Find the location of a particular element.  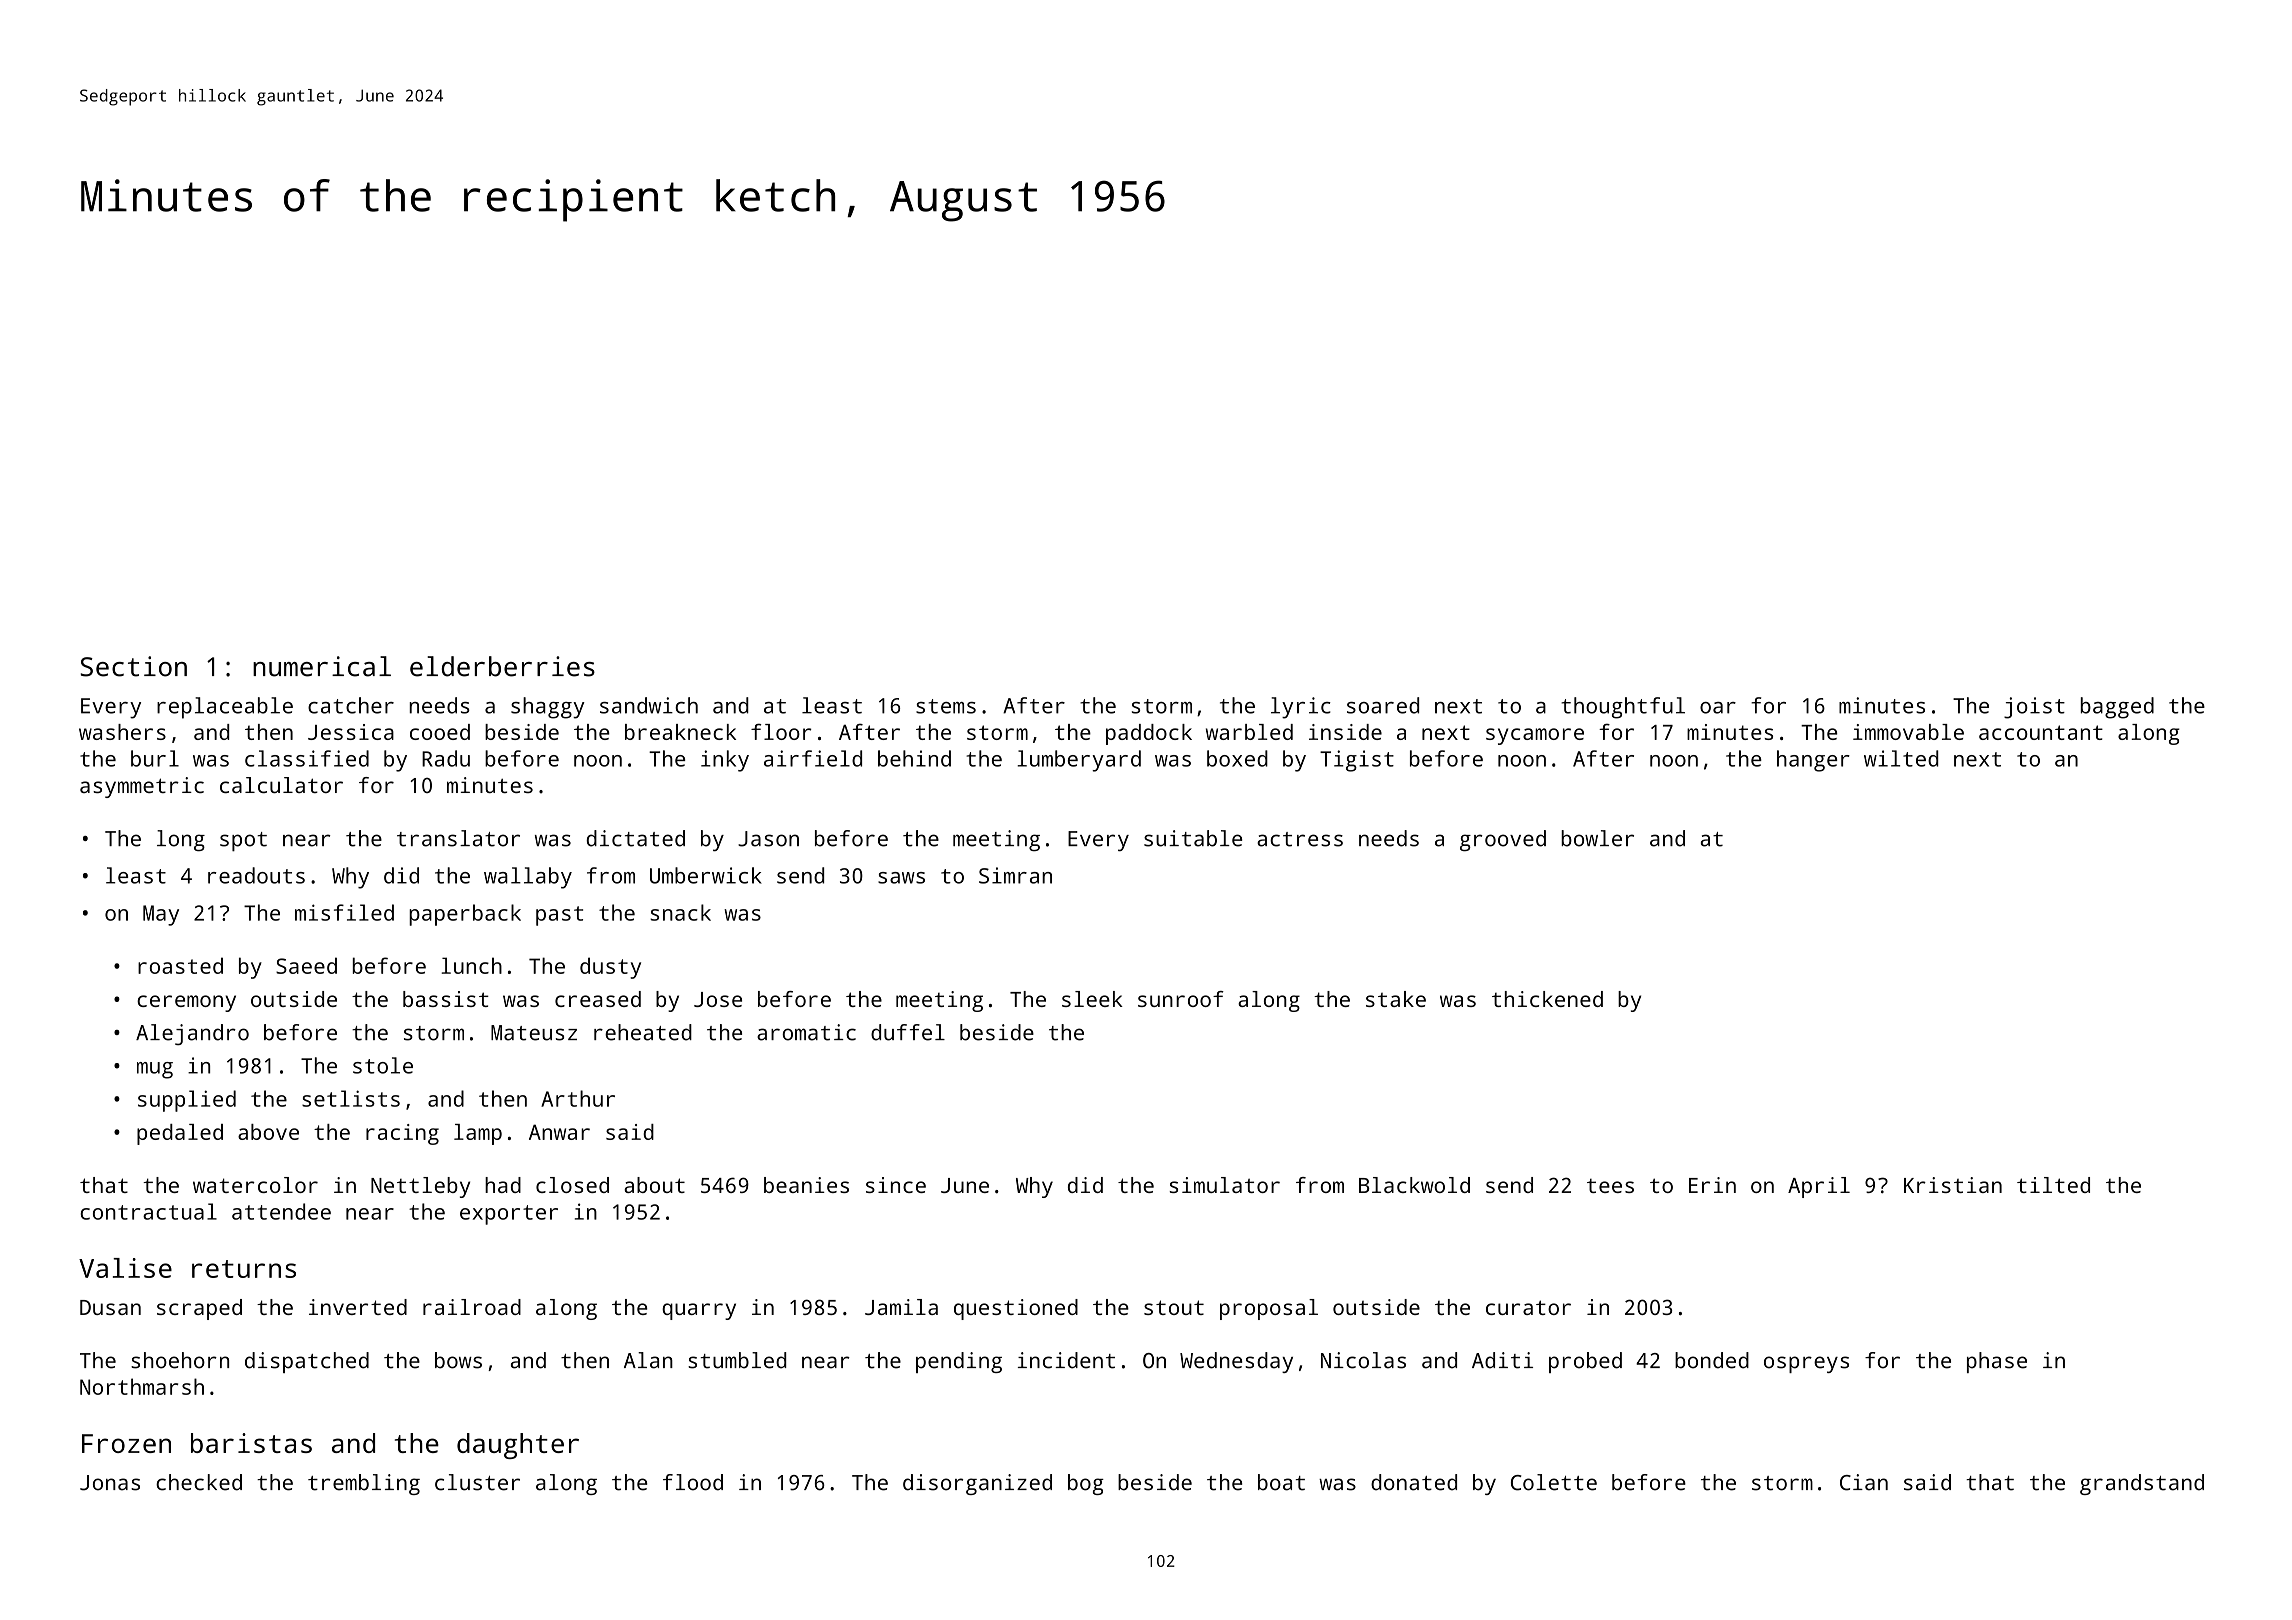

boat is located at coordinates (1281, 1482).
